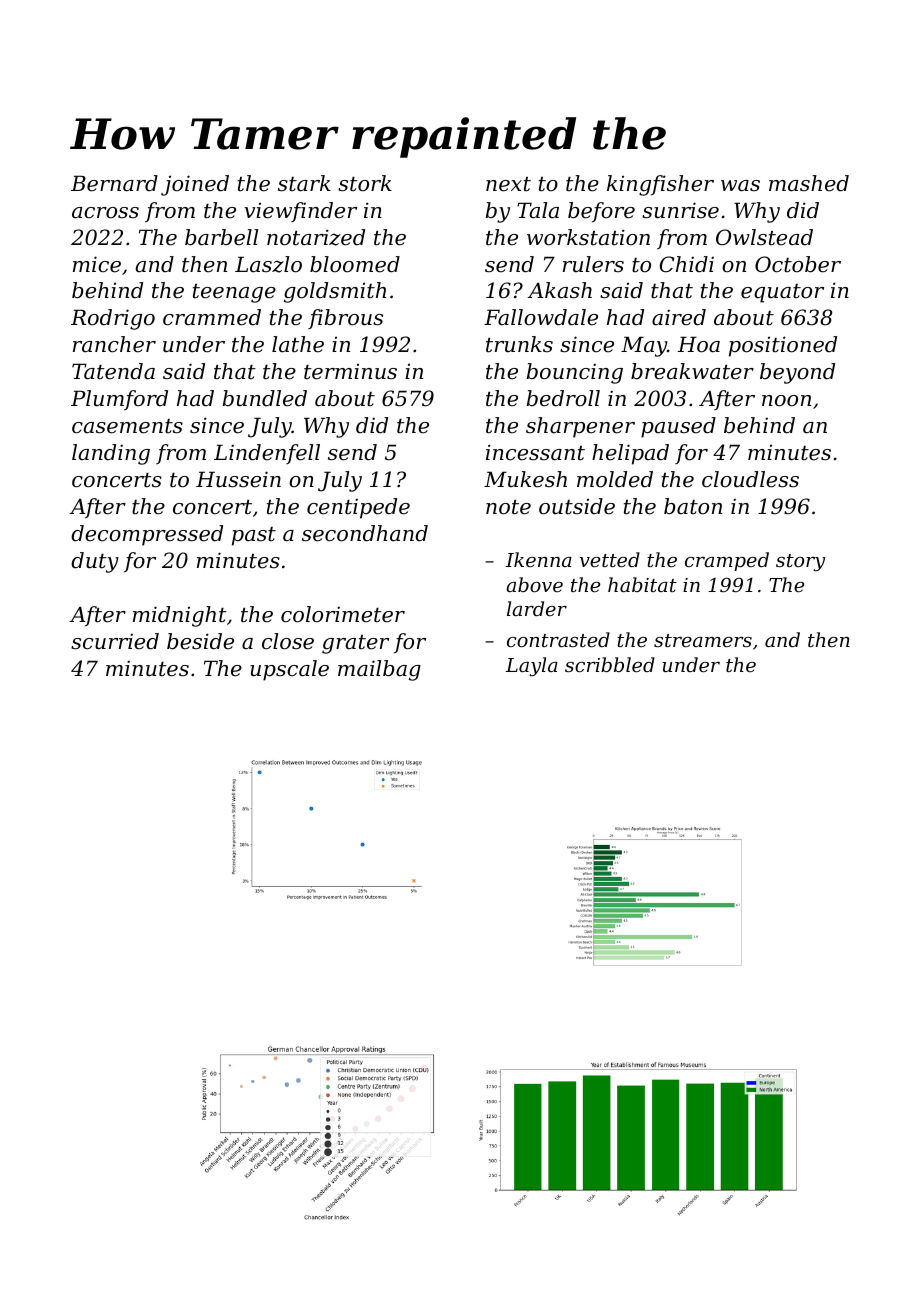 The image size is (924, 1311). I want to click on equator, so click(782, 293).
